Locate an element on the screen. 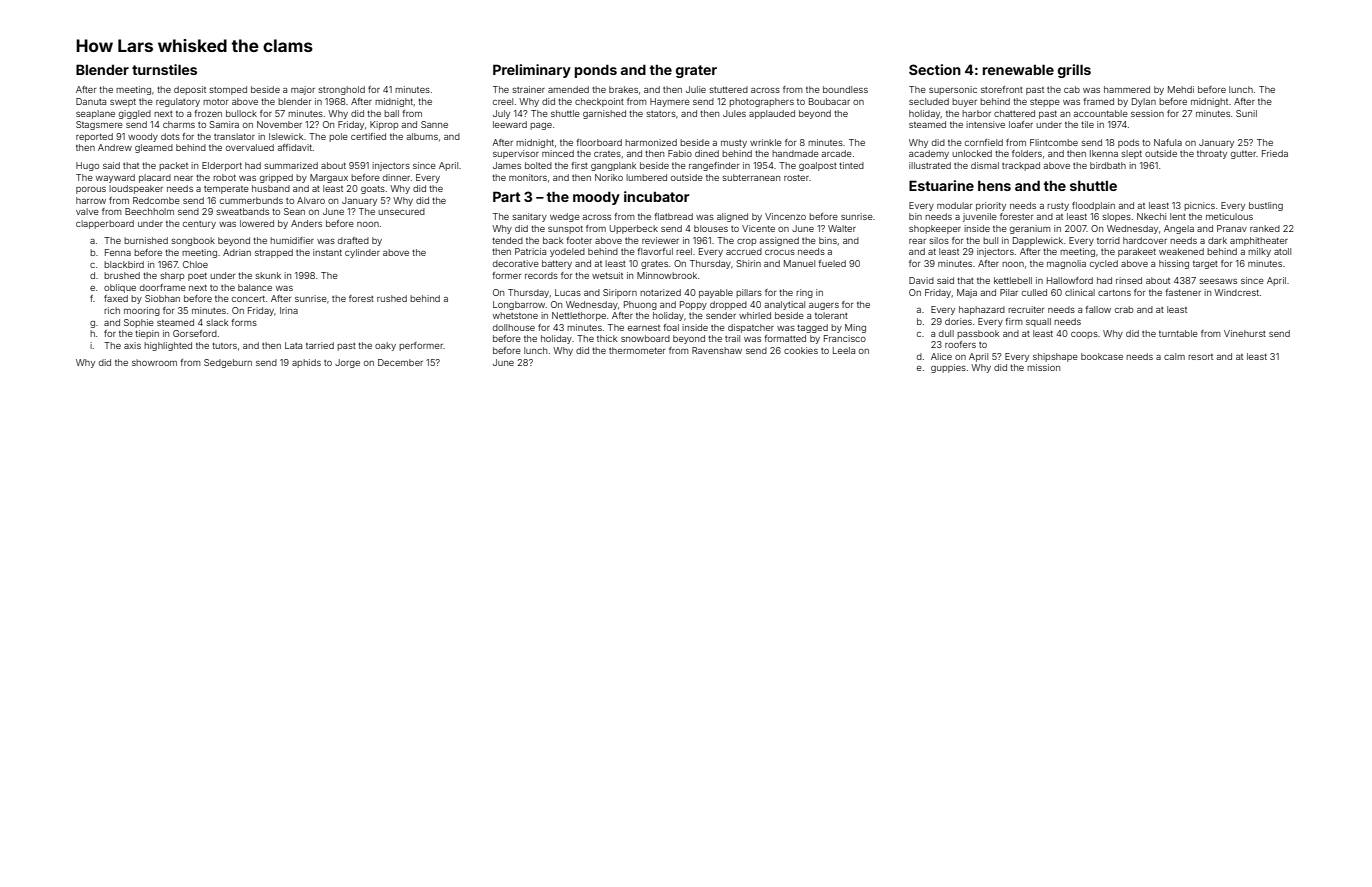 The width and height of the screenshot is (1372, 887). trackpad is located at coordinates (1021, 166).
